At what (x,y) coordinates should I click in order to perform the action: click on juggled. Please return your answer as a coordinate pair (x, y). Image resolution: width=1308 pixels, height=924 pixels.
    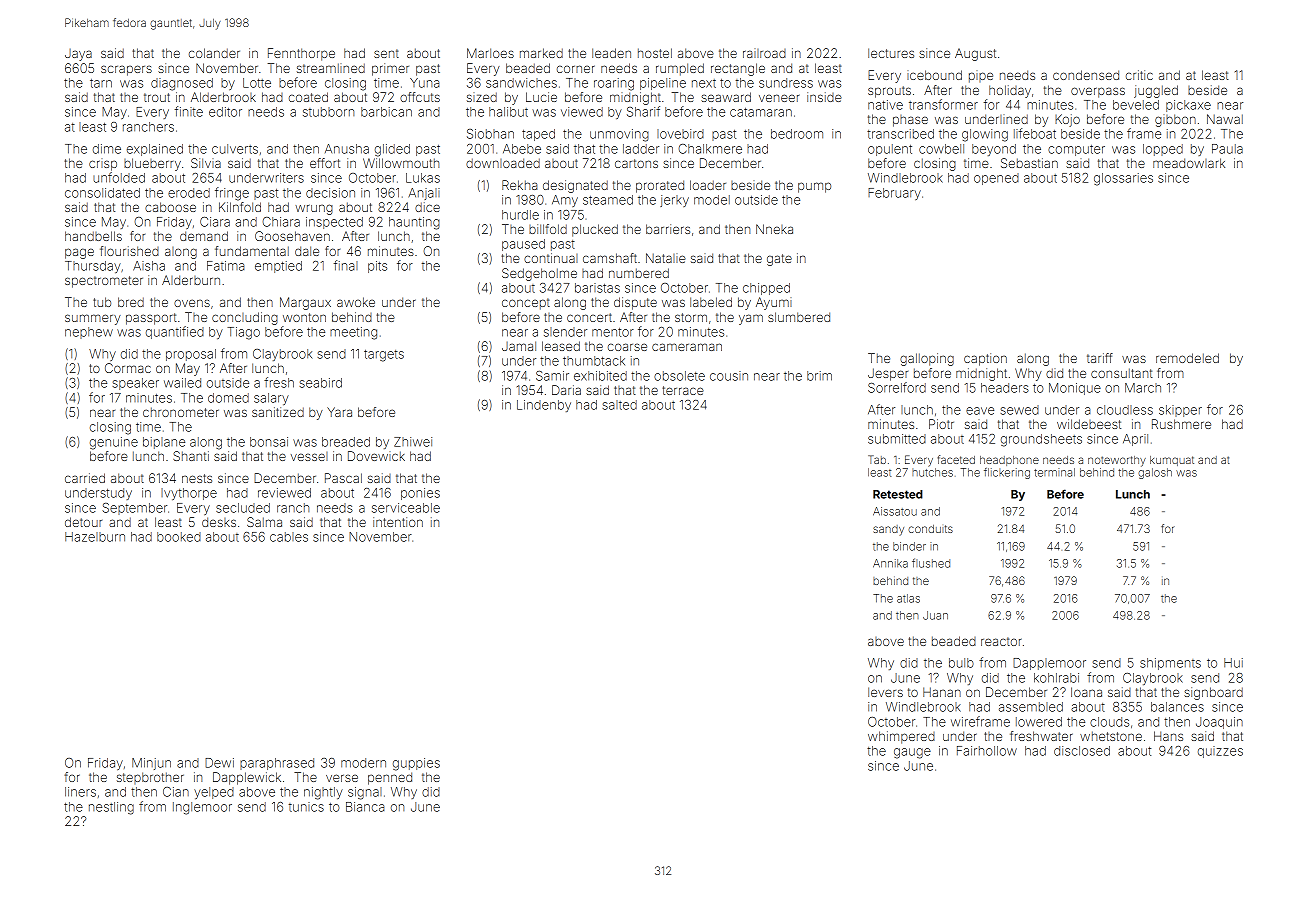
    Looking at the image, I should click on (1156, 91).
